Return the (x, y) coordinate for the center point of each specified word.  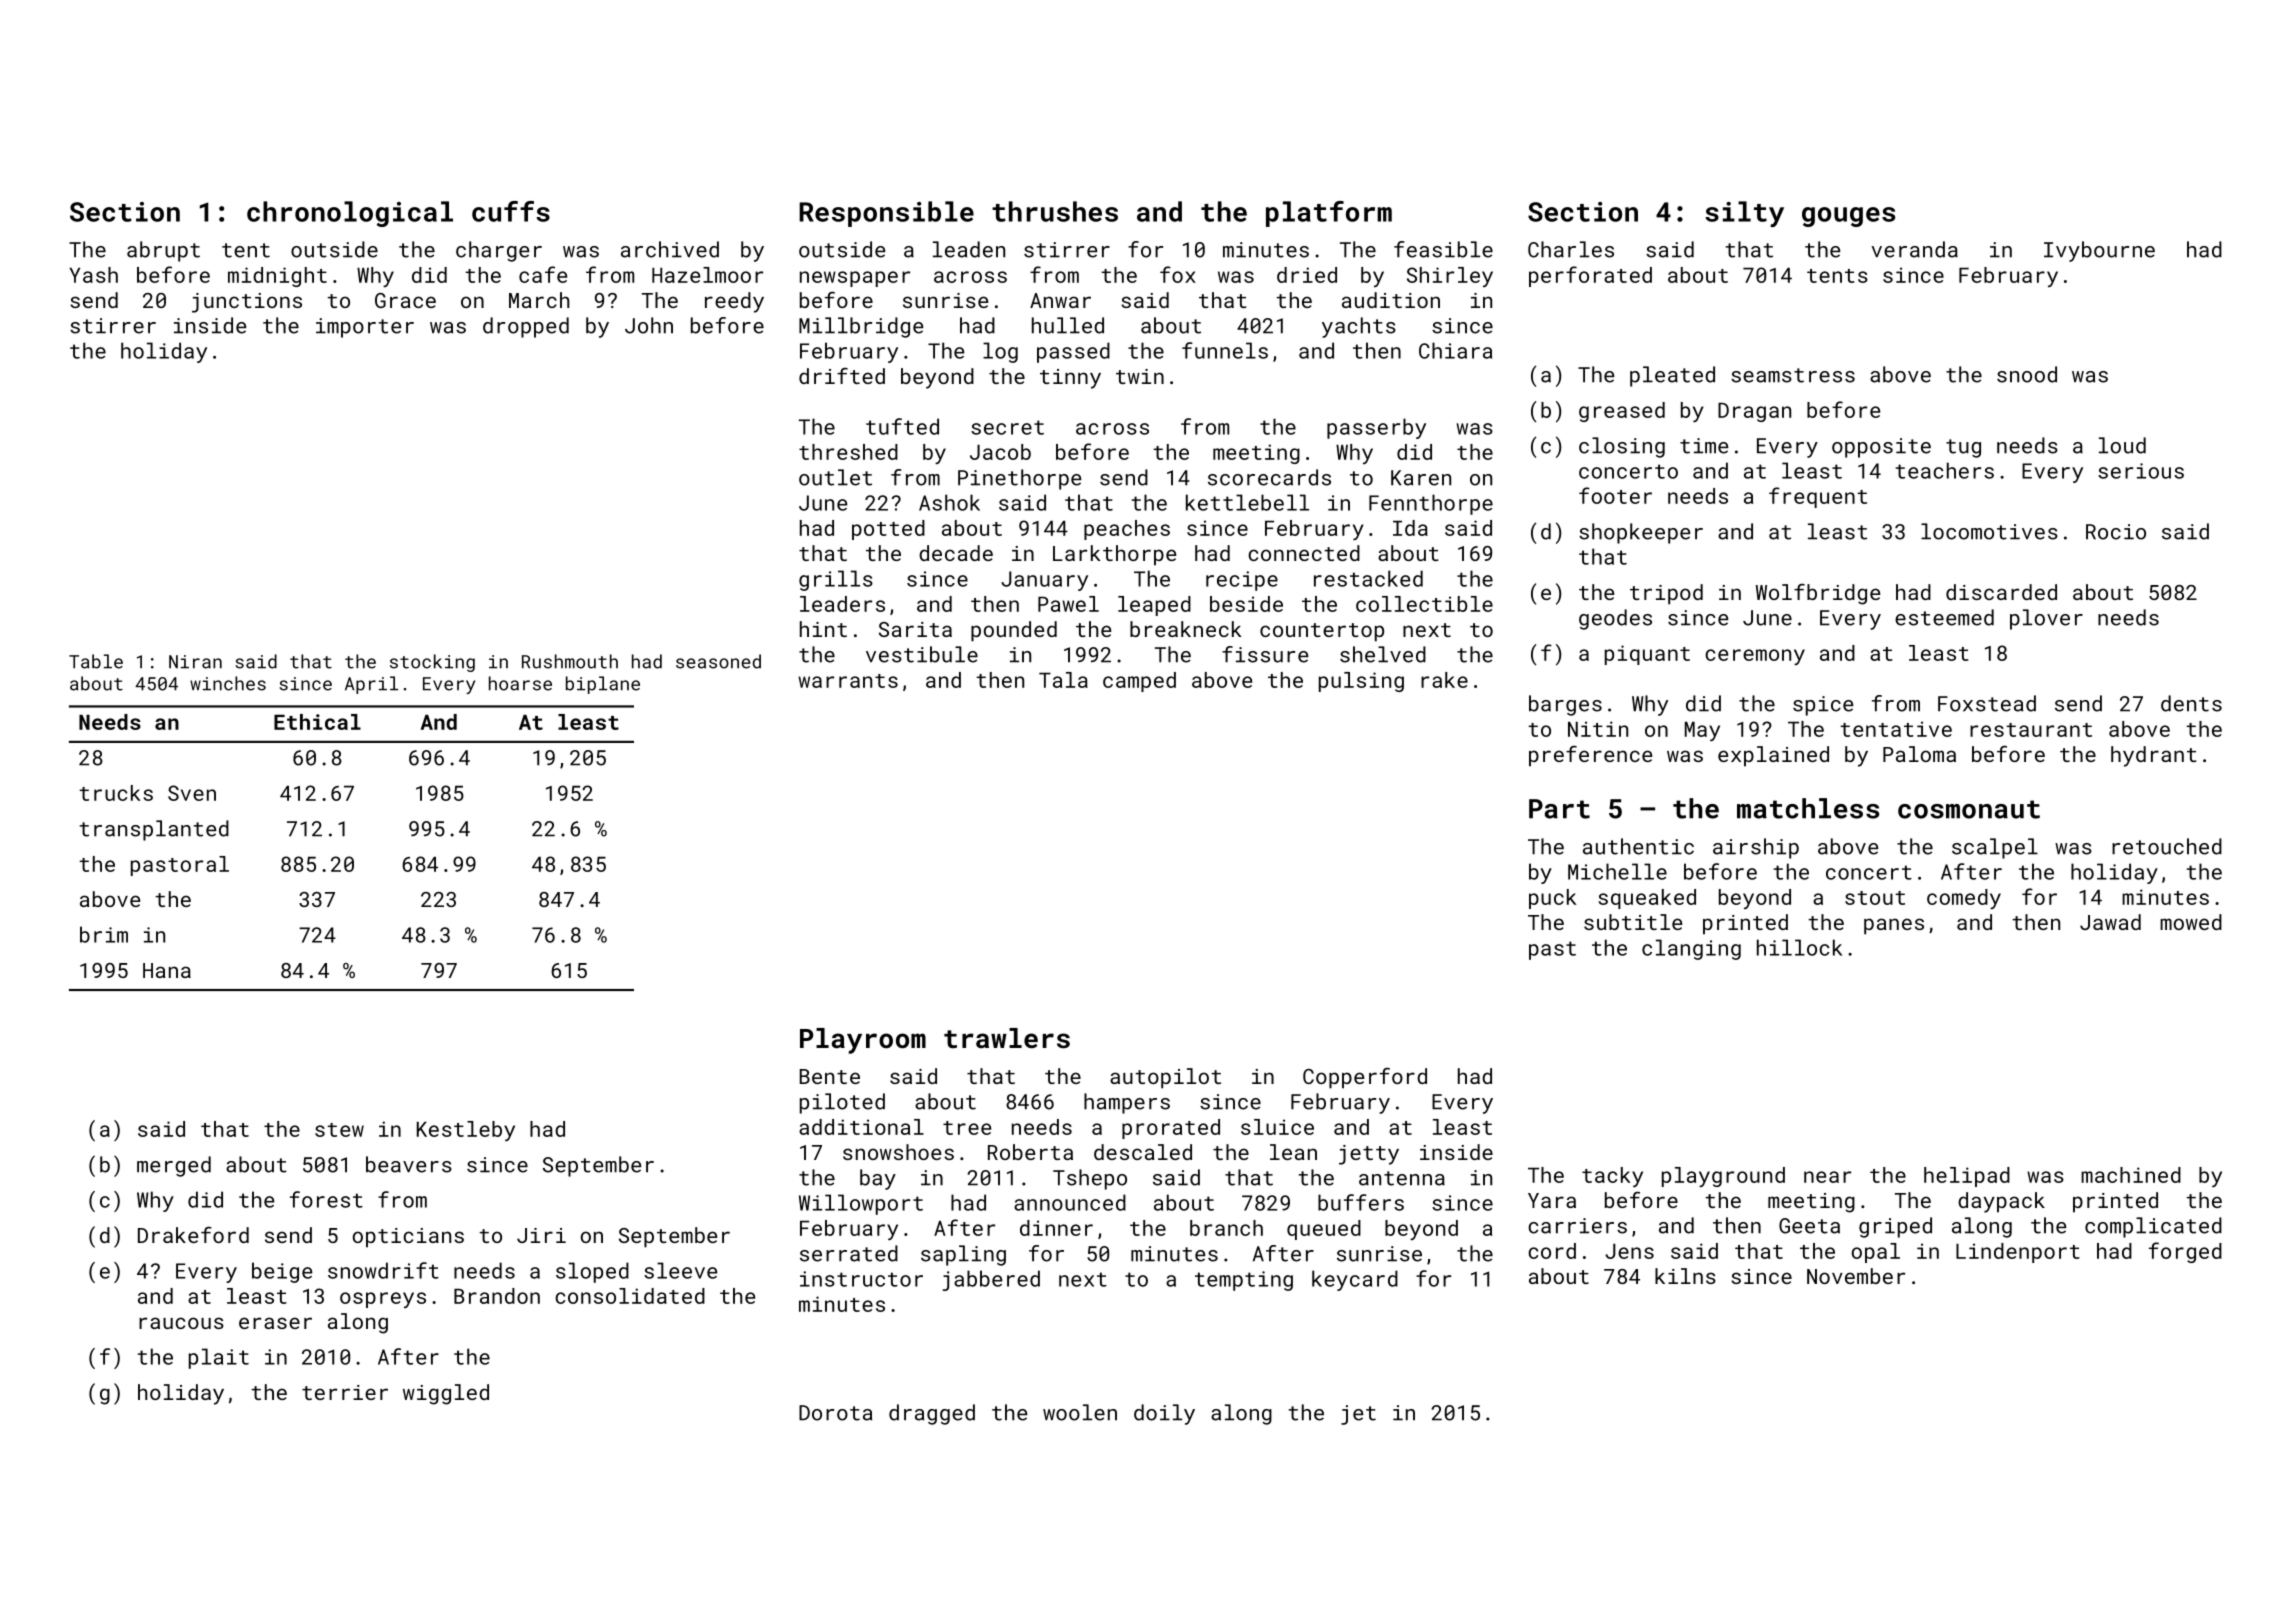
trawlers (1007, 1038)
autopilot (1165, 1078)
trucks (116, 793)
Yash (93, 275)
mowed (2191, 922)
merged (174, 1166)
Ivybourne (2099, 251)
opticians (408, 1238)
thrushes (1055, 211)
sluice (1277, 1127)
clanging (1691, 949)
